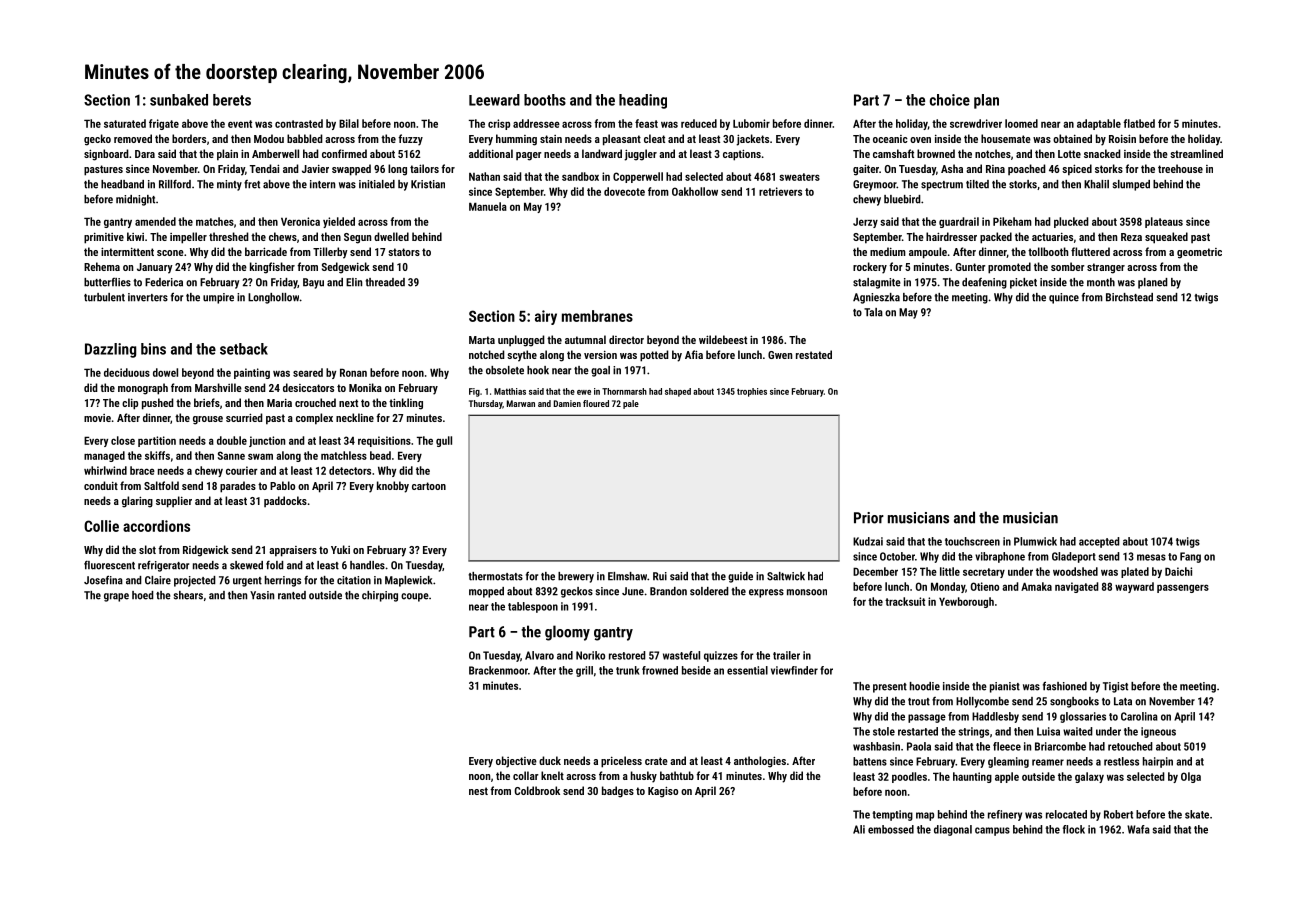  What do you see at coordinates (353, 372) in the screenshot?
I see `Ronan` at bounding box center [353, 372].
